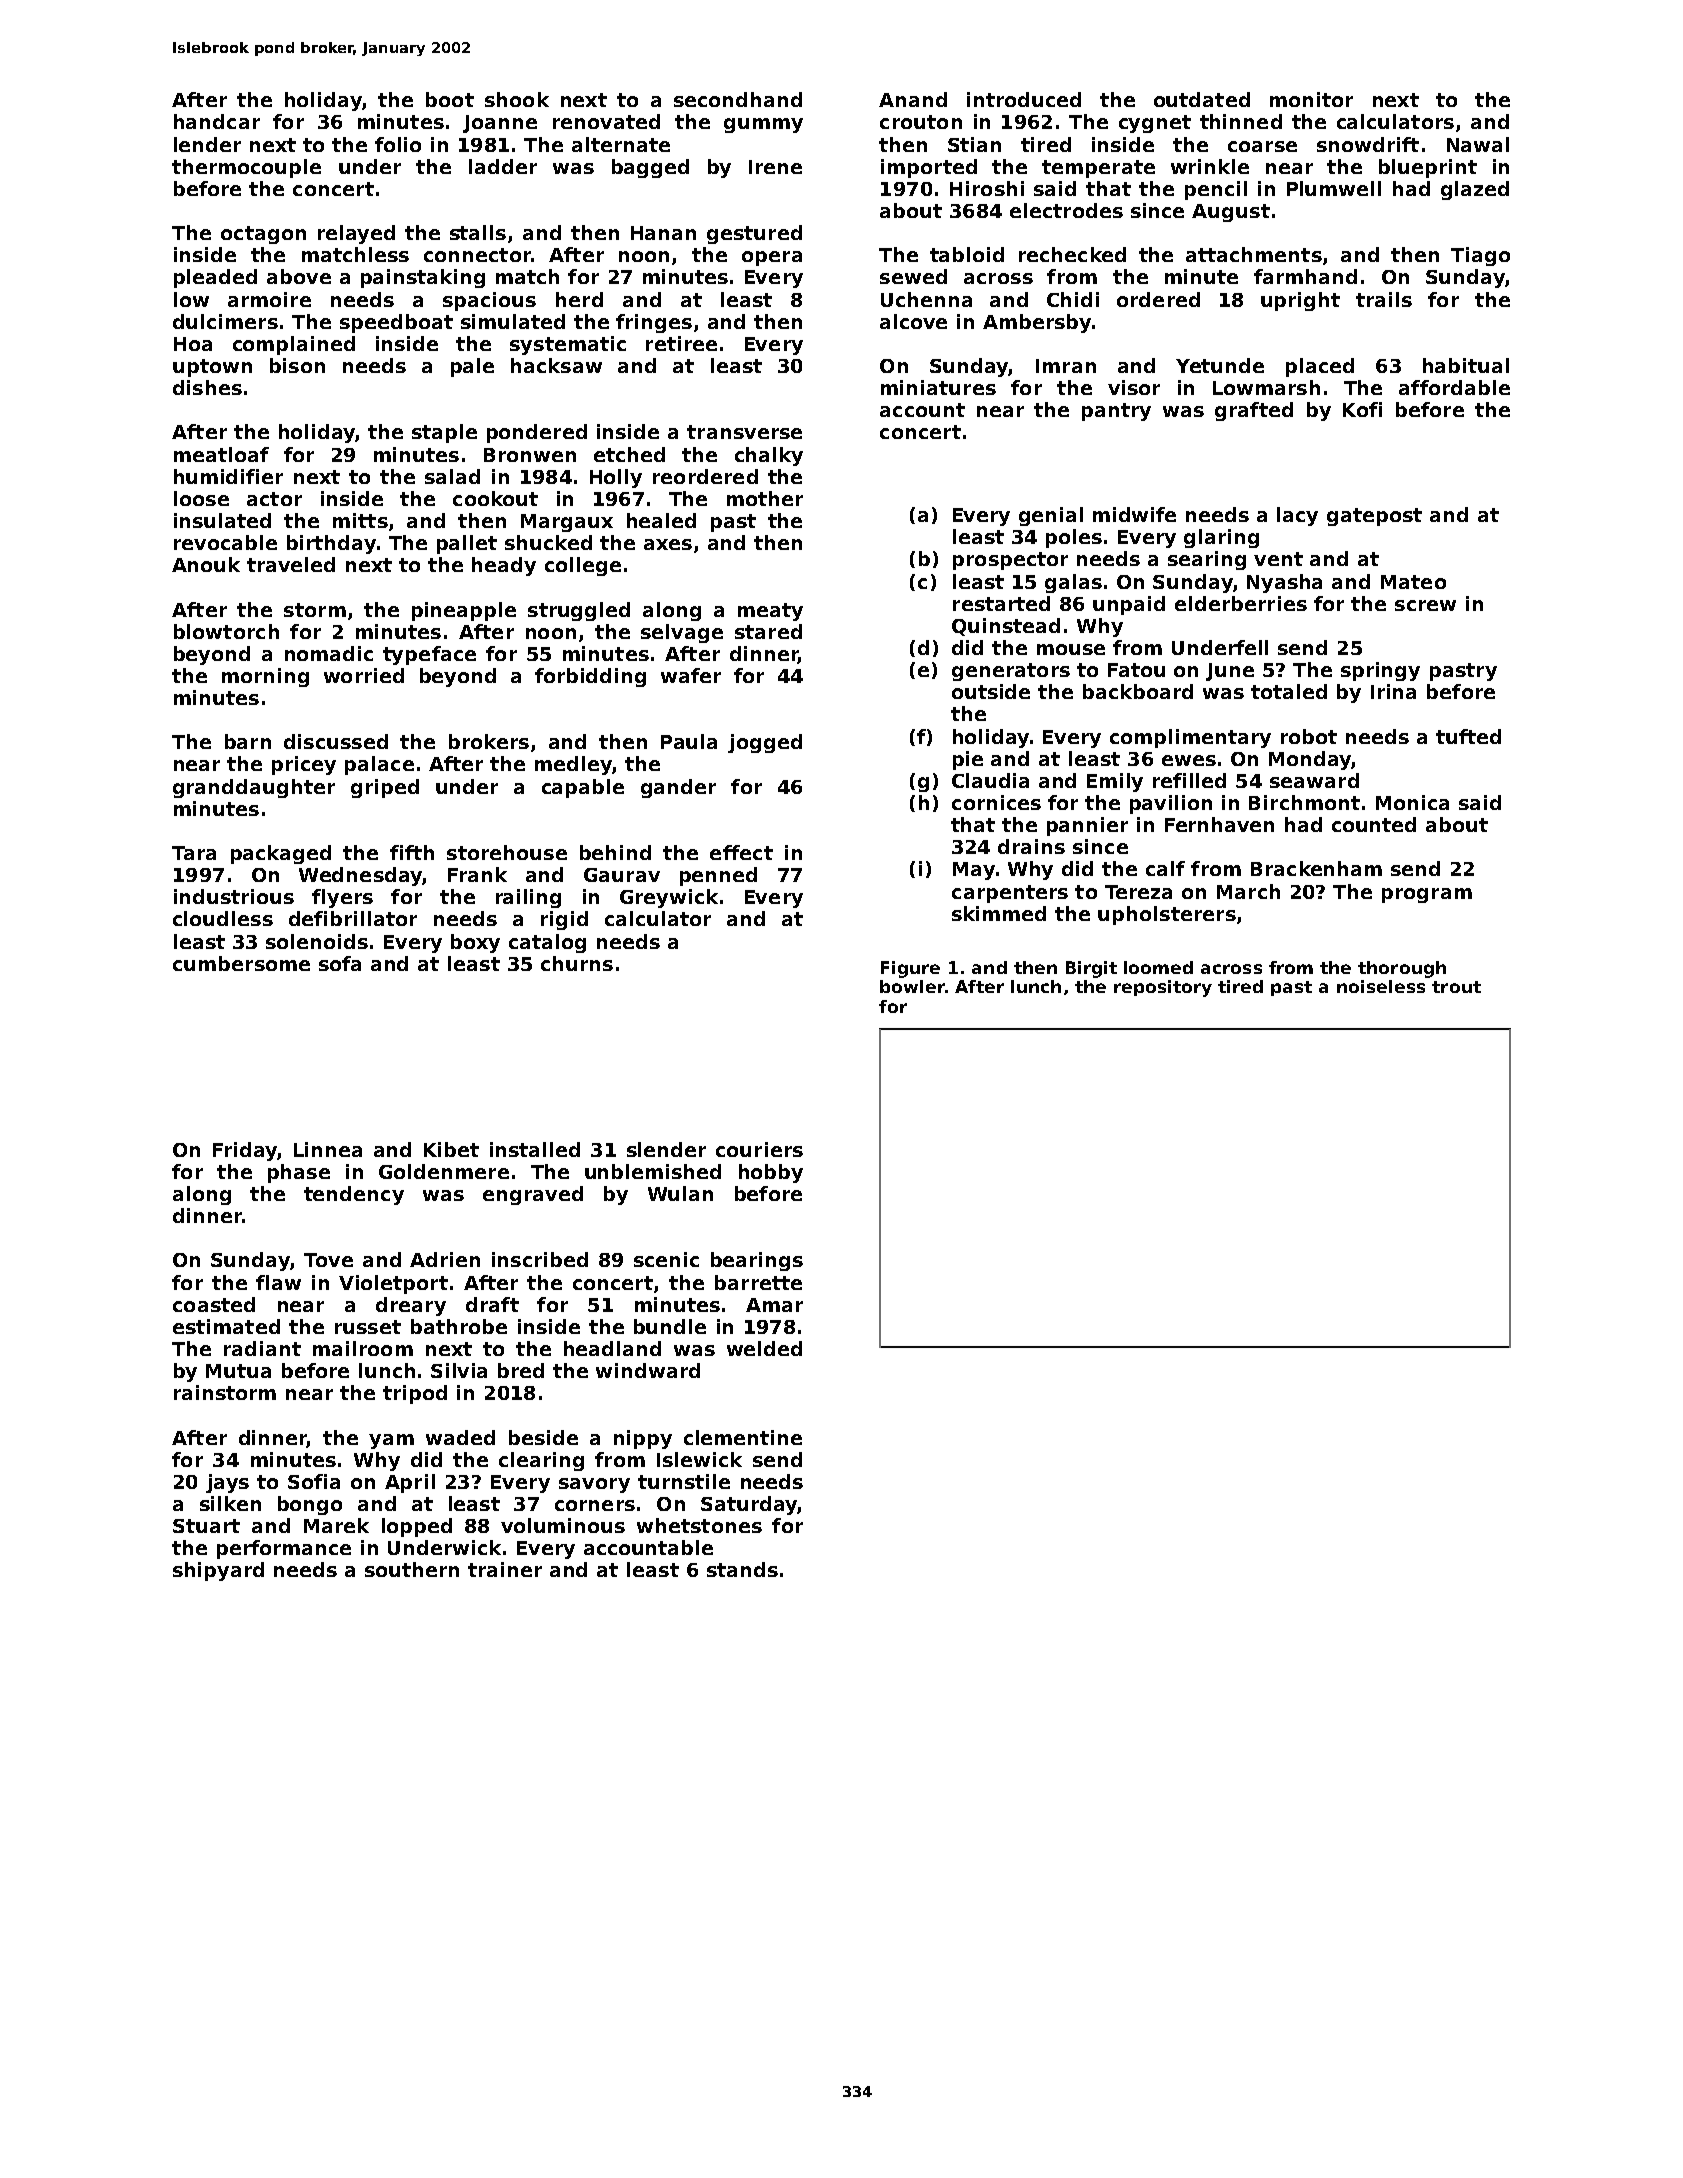 This image has height=2178, width=1683. Describe the element at coordinates (1454, 387) in the image. I see `affordable` at that location.
